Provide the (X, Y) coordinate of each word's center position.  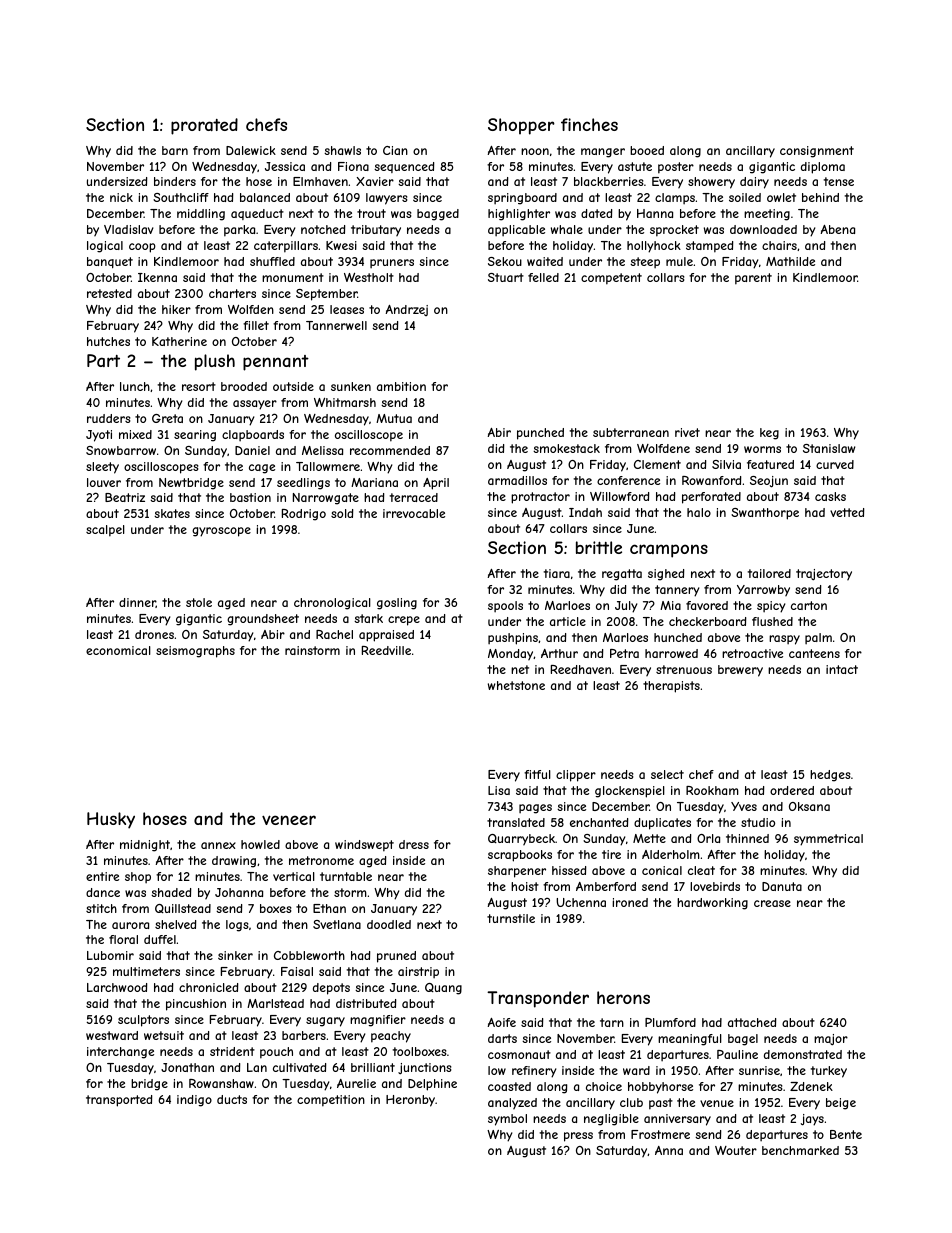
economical (118, 650)
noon (535, 151)
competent (611, 279)
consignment (817, 152)
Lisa (499, 790)
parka (239, 231)
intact (842, 669)
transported (119, 1101)
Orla (708, 838)
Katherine (179, 341)
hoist (525, 886)
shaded (171, 892)
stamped (709, 247)
